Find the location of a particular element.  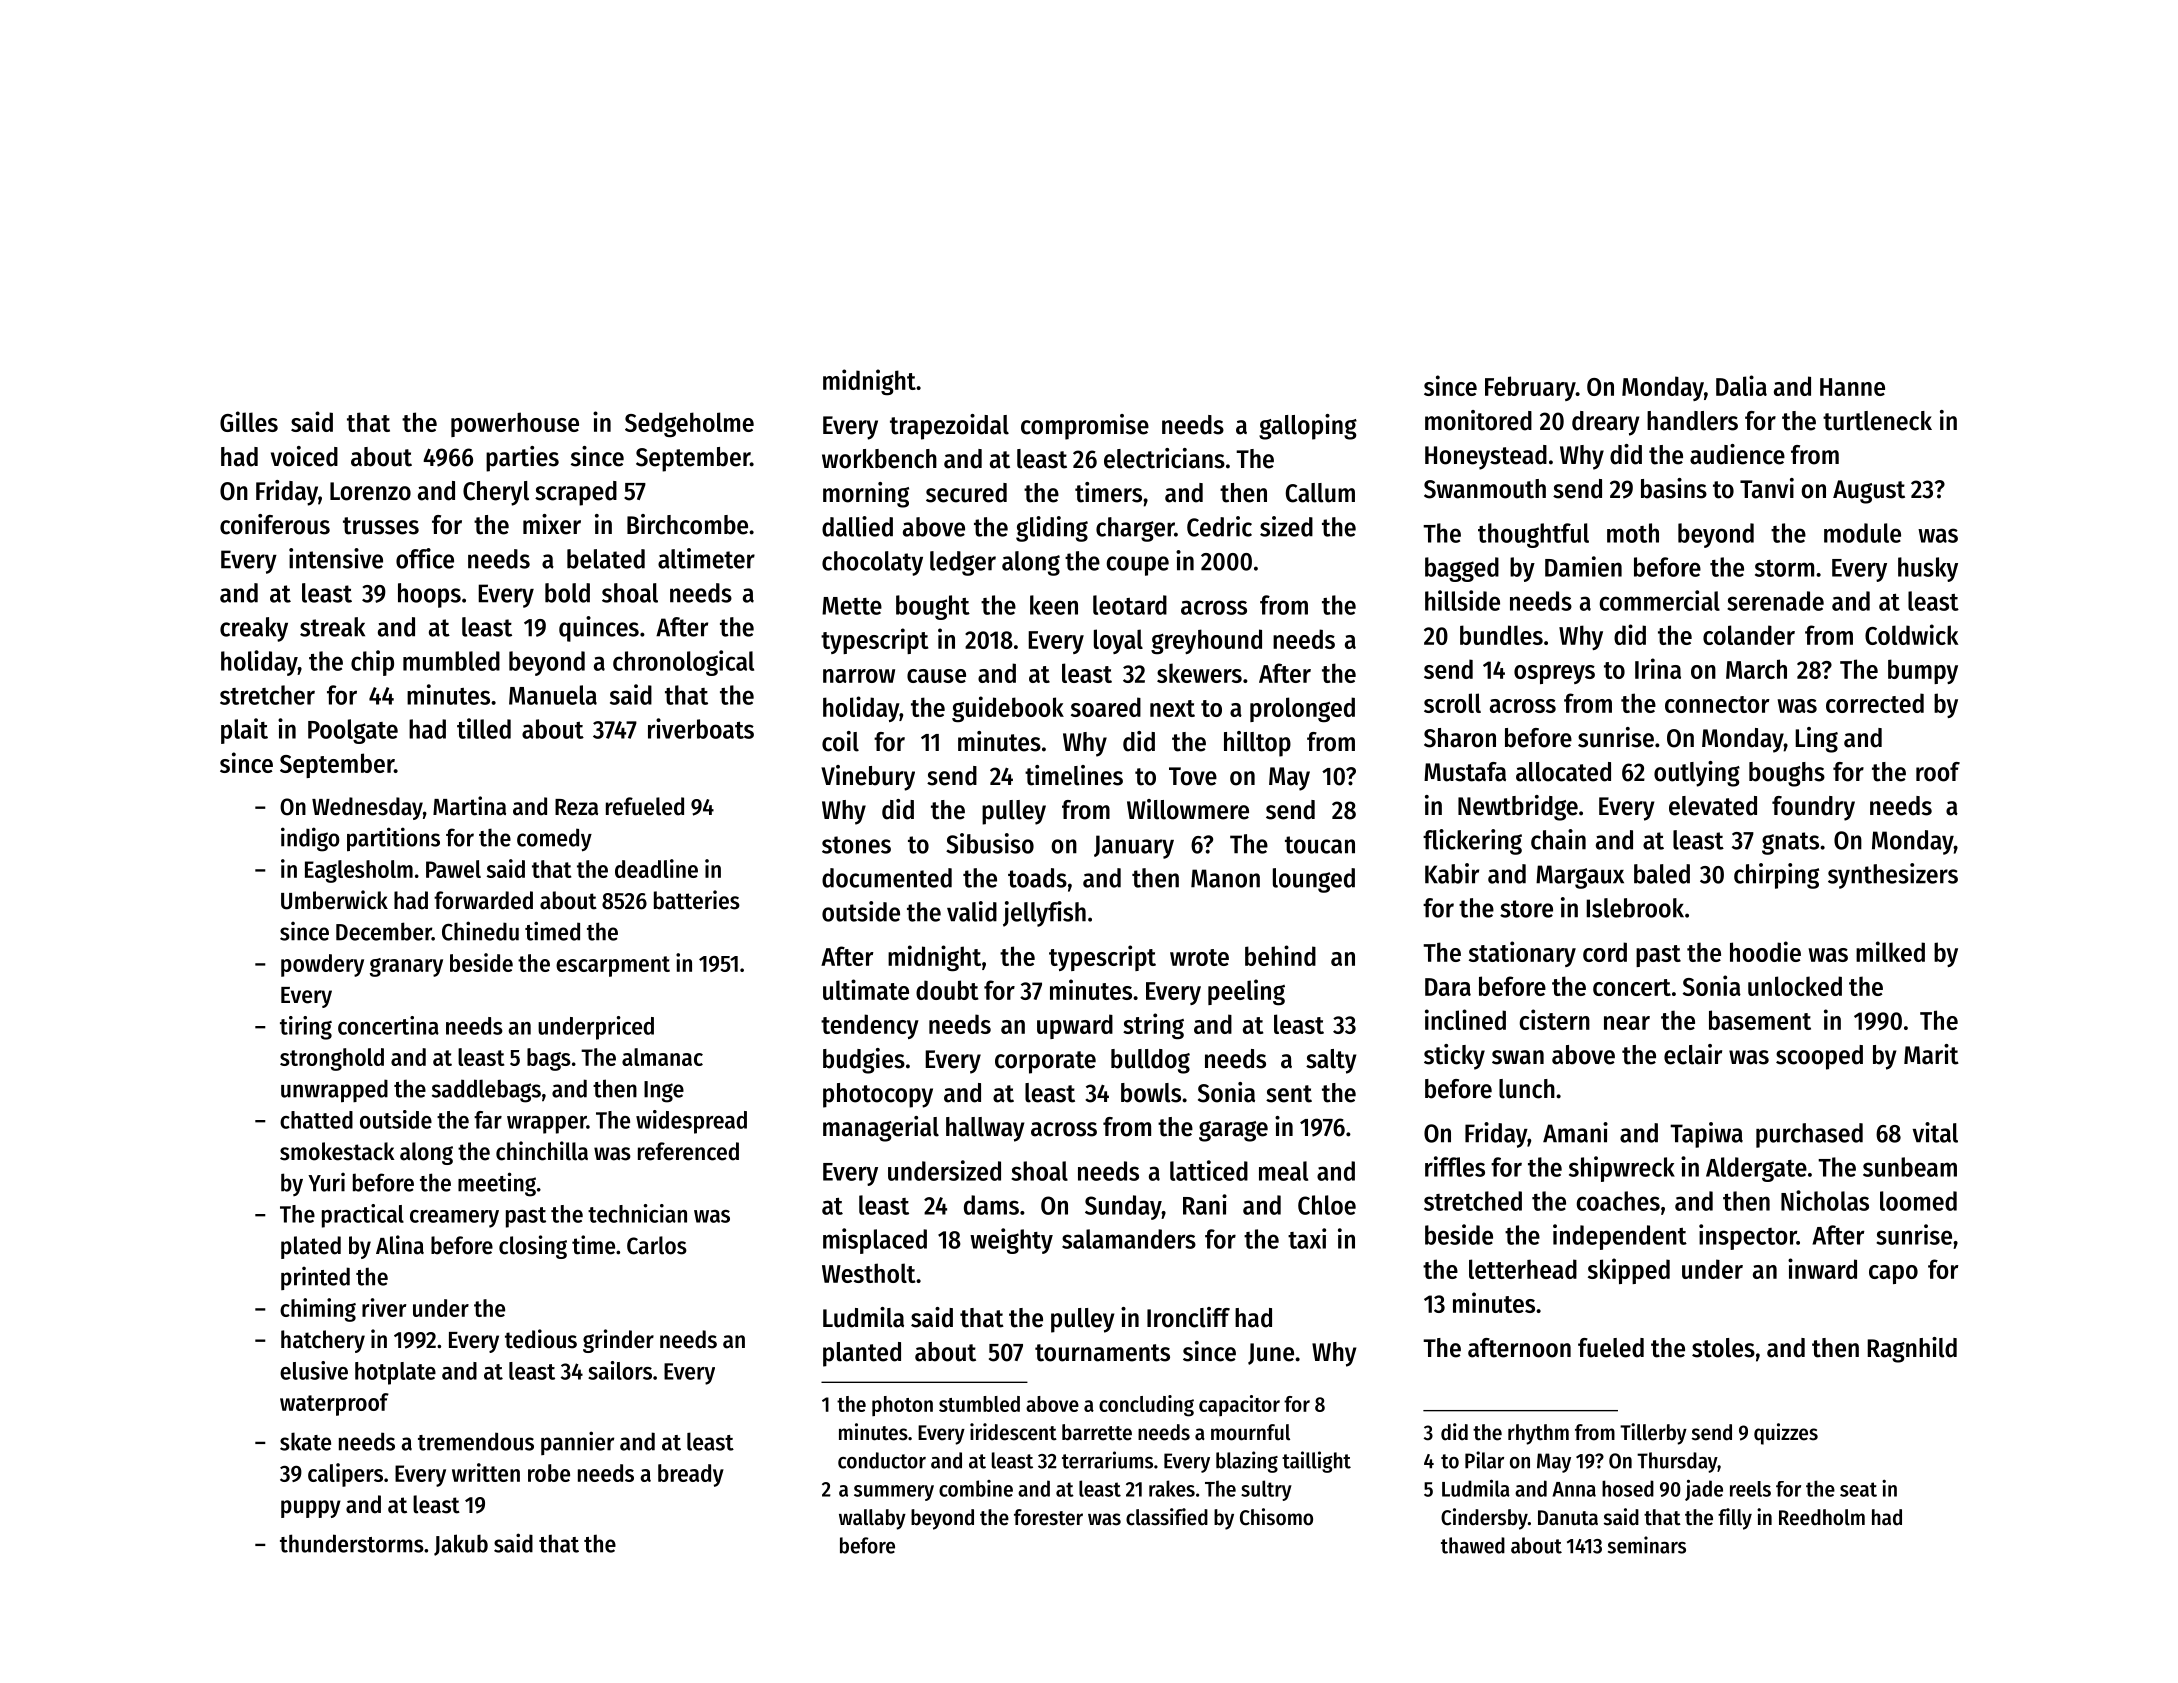

Jakub is located at coordinates (461, 1545).
